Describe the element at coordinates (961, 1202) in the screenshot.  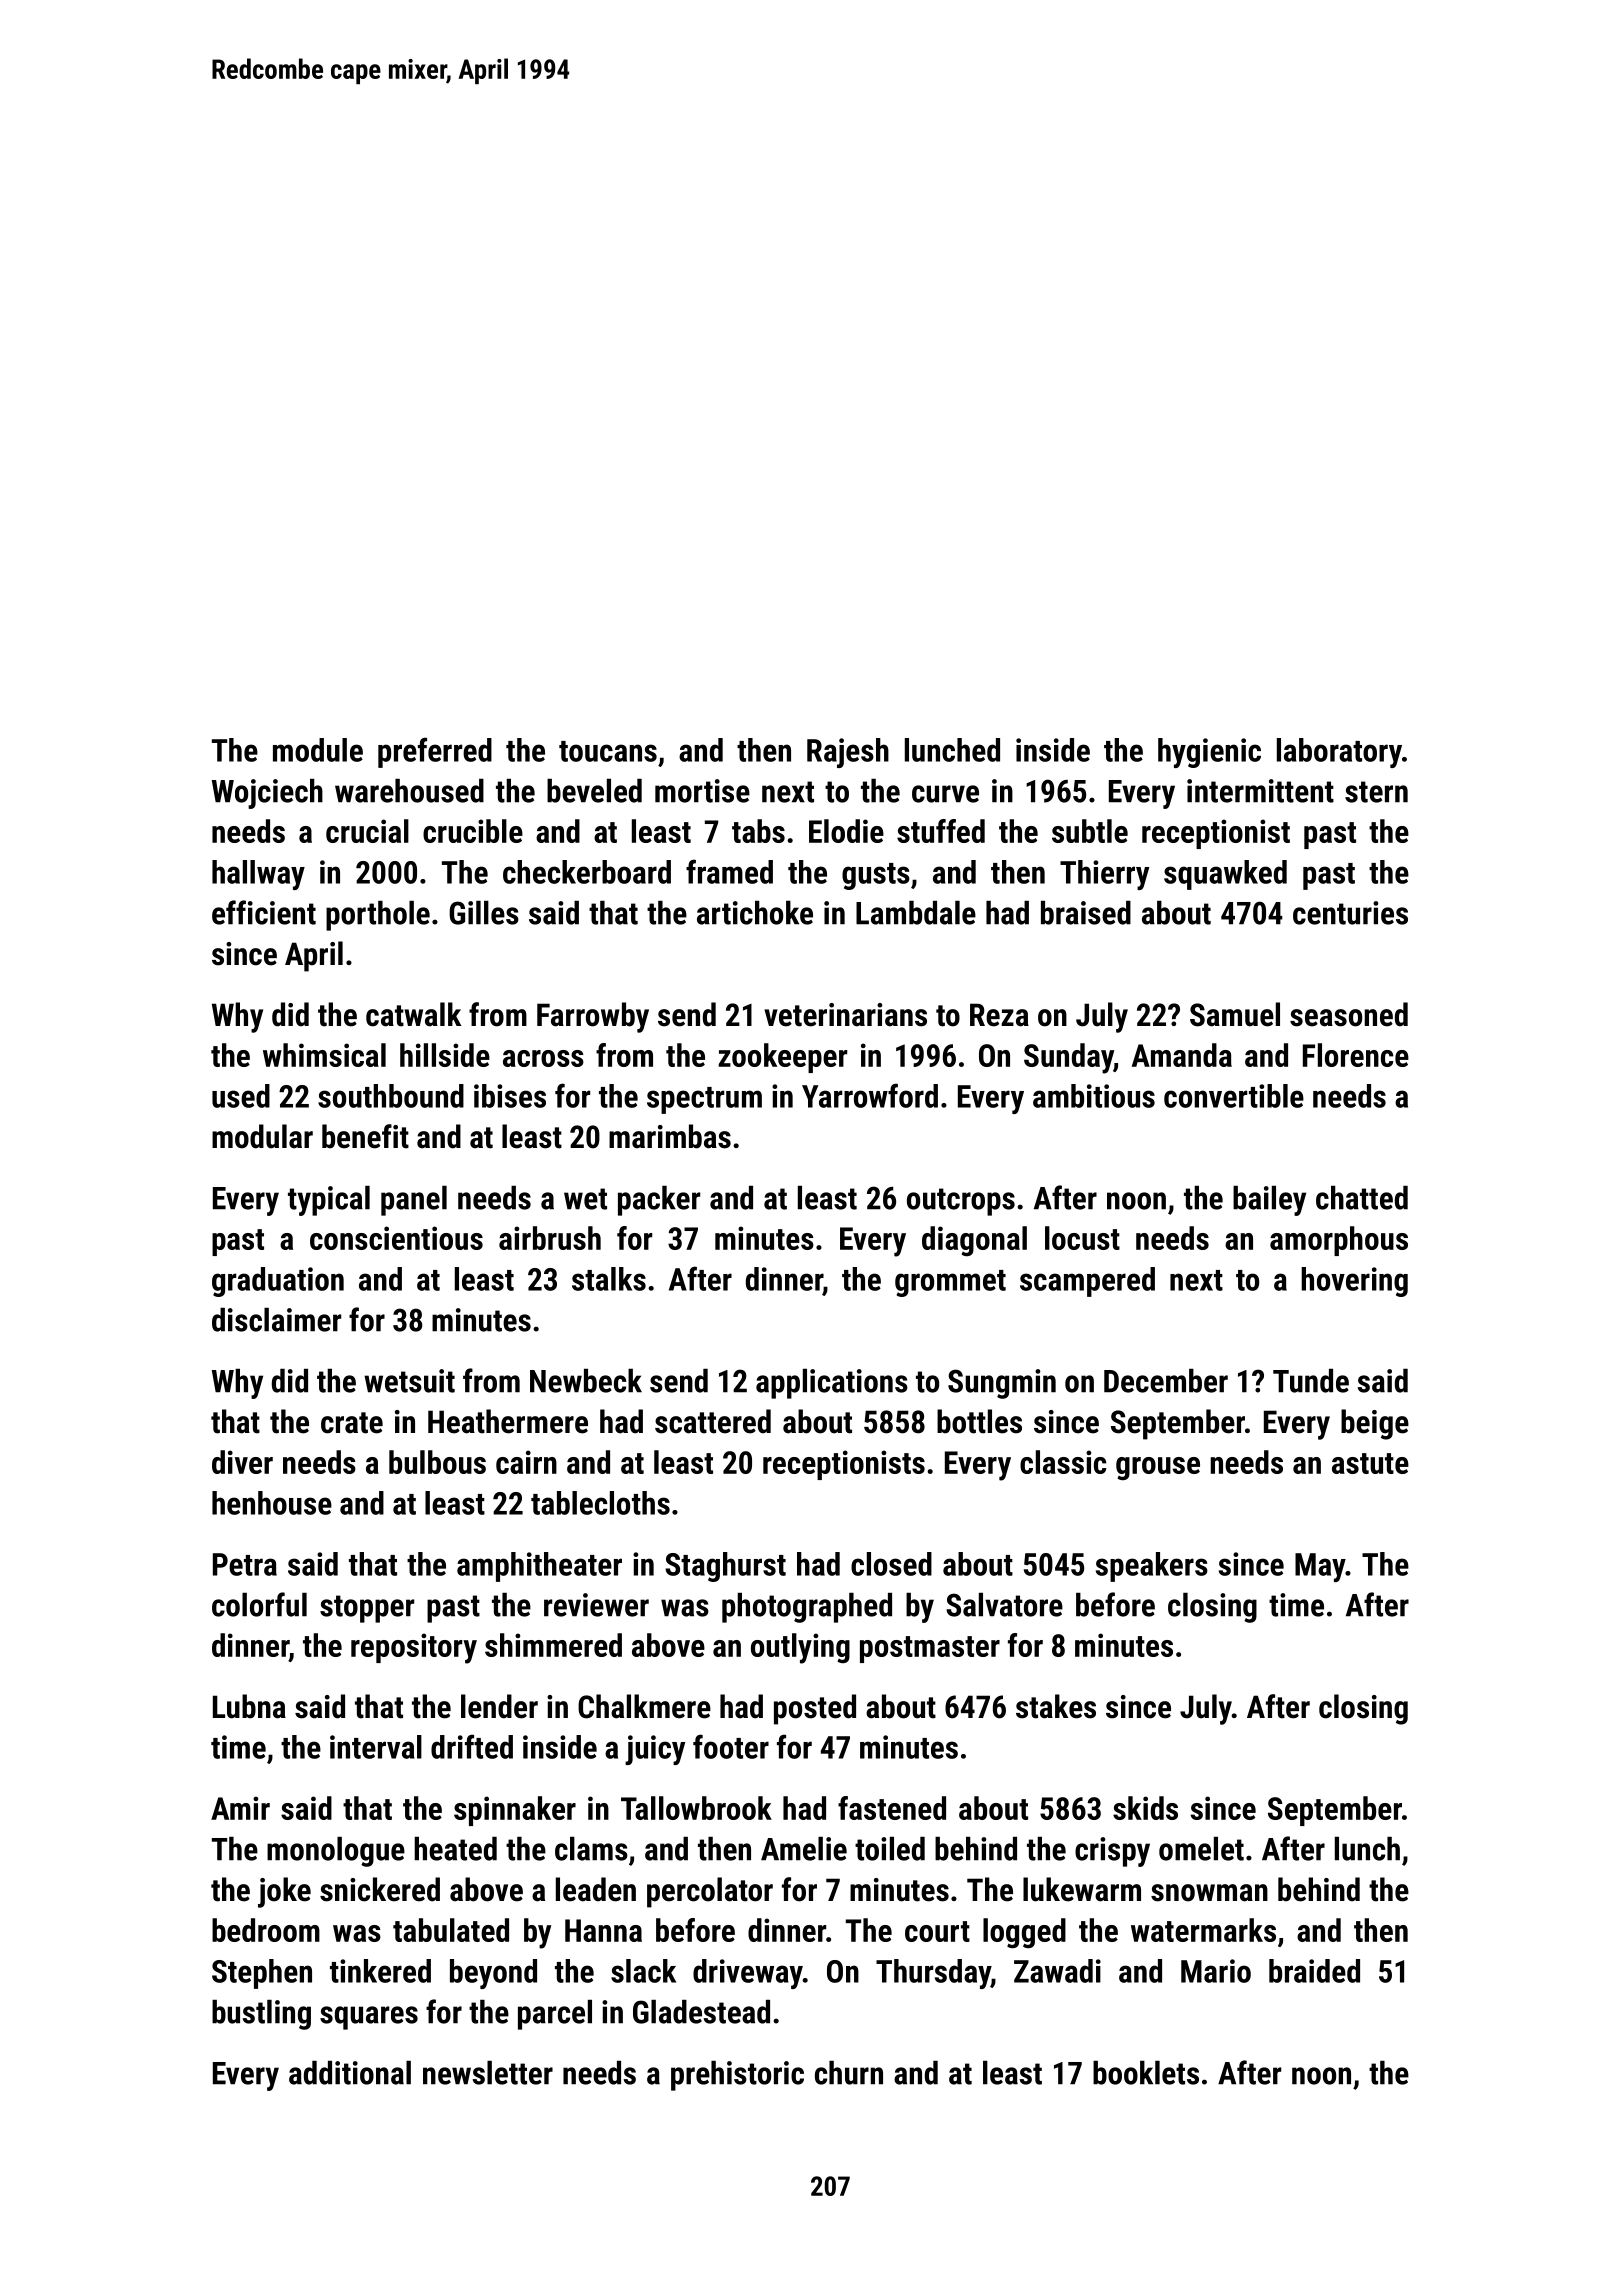
I see `outcrops` at that location.
